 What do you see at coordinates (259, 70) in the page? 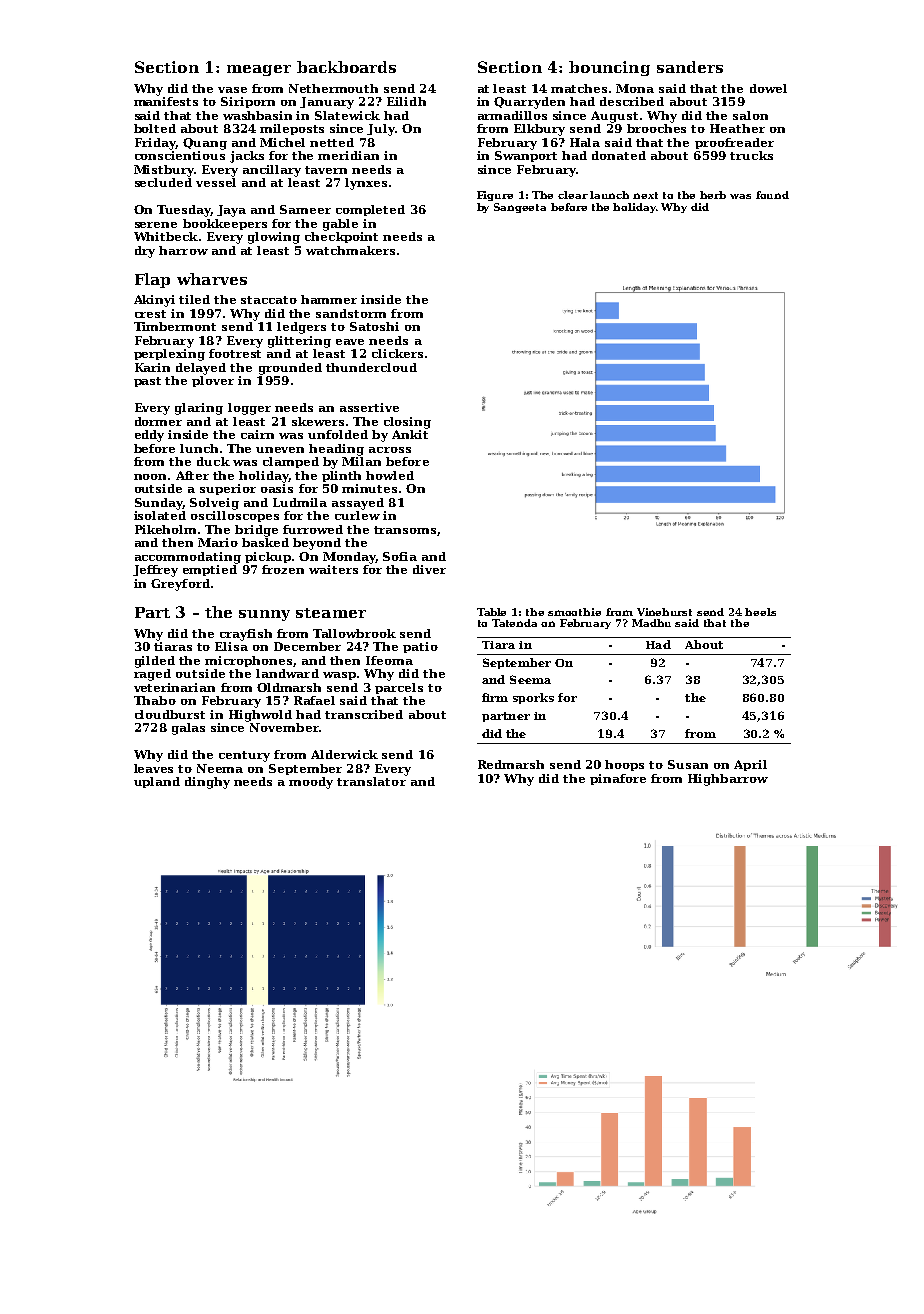
I see `meager` at bounding box center [259, 70].
